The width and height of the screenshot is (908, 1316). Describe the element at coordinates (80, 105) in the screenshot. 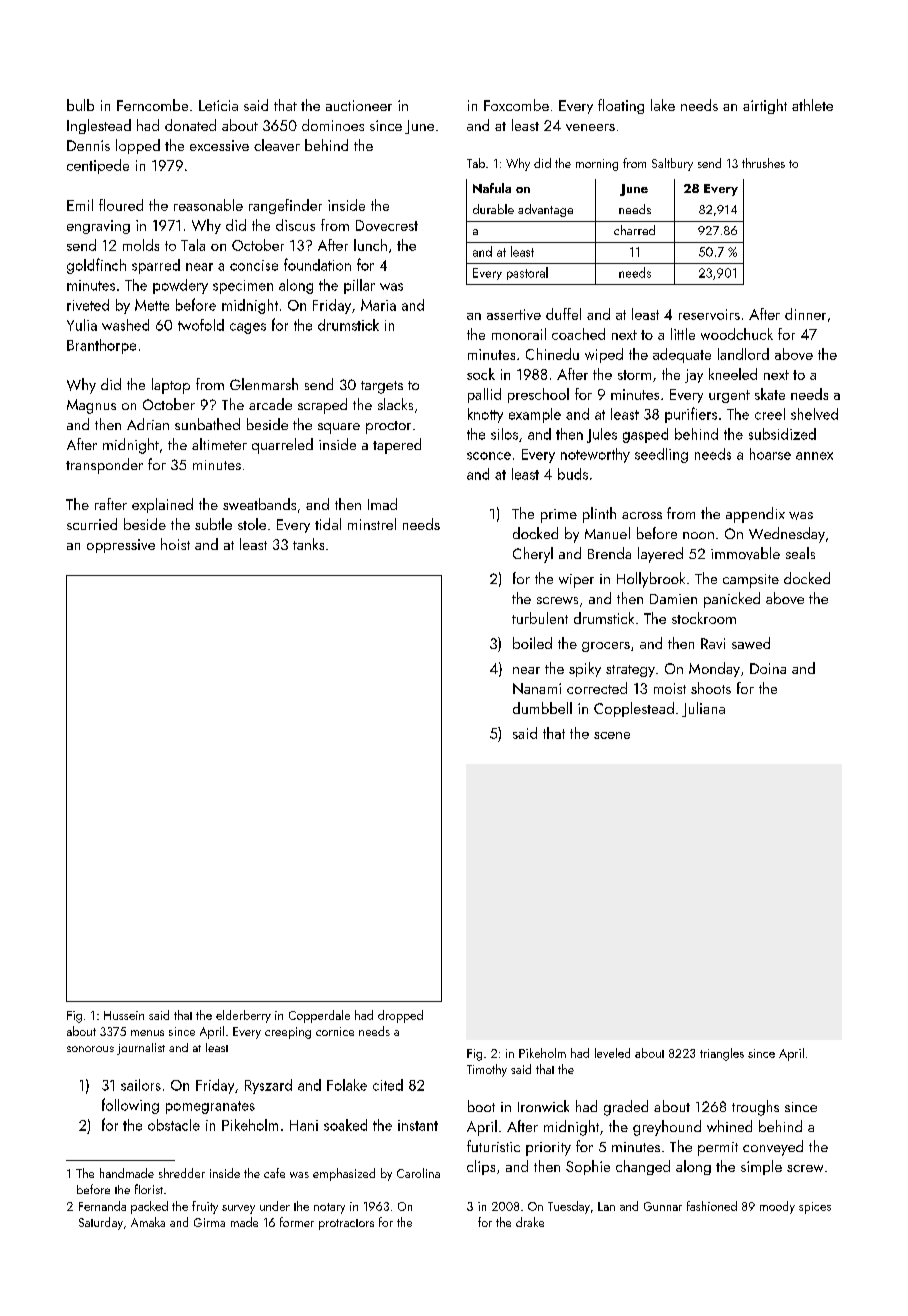

I see `bulb` at that location.
